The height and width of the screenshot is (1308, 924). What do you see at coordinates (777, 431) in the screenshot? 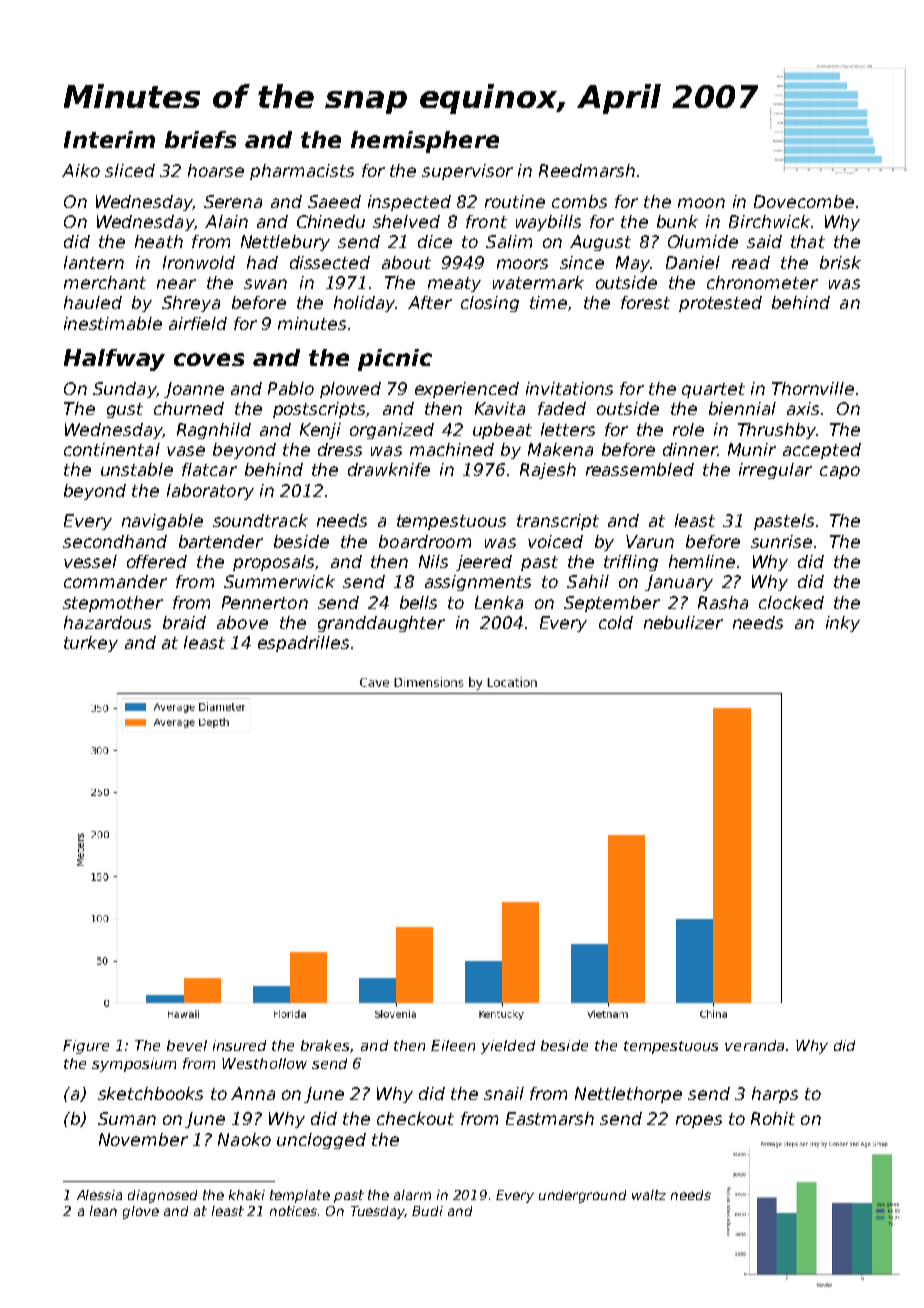
I see `Thrushby` at bounding box center [777, 431].
